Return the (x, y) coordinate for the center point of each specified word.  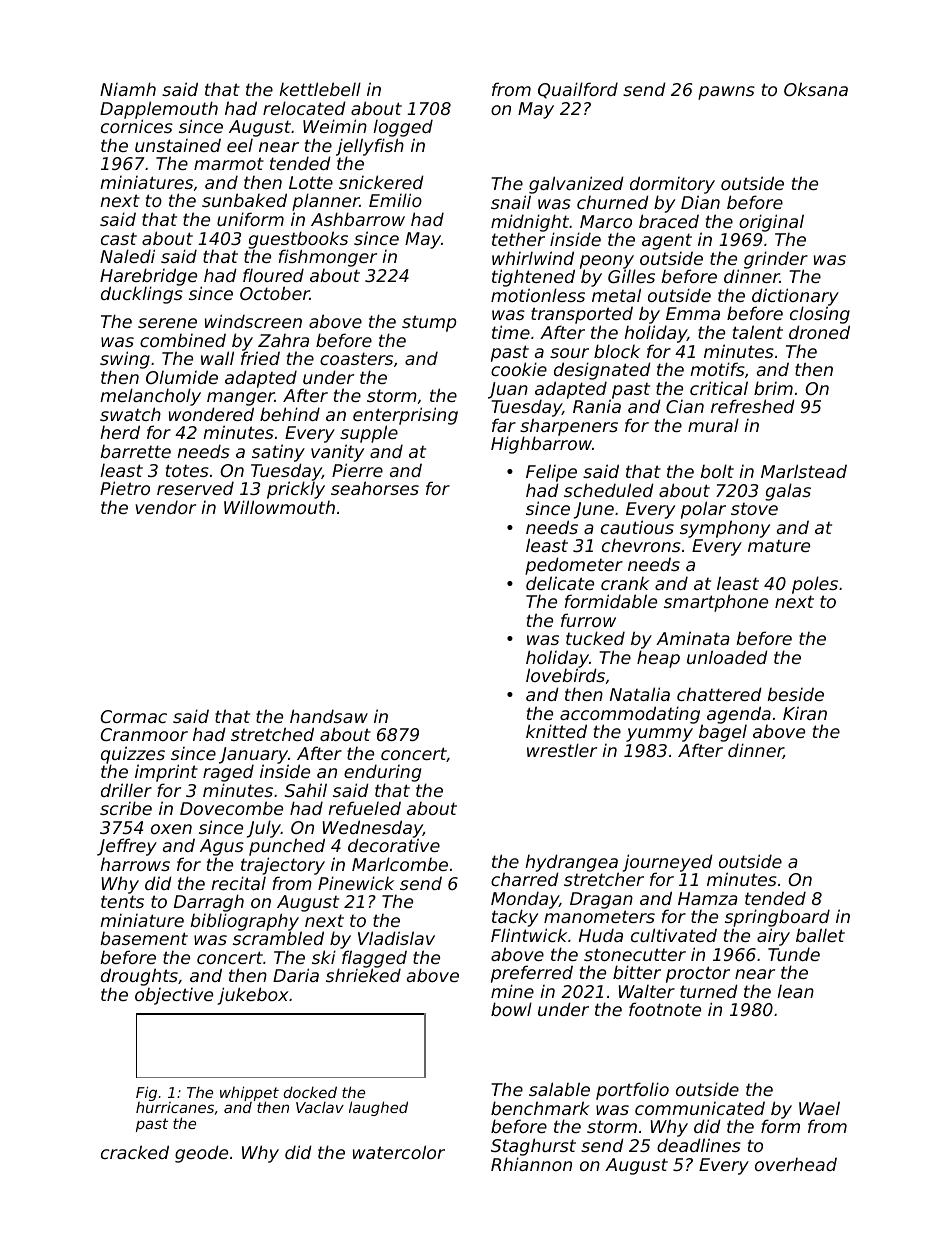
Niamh (128, 89)
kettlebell (320, 89)
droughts (139, 977)
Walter (647, 991)
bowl (511, 1009)
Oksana (816, 89)
